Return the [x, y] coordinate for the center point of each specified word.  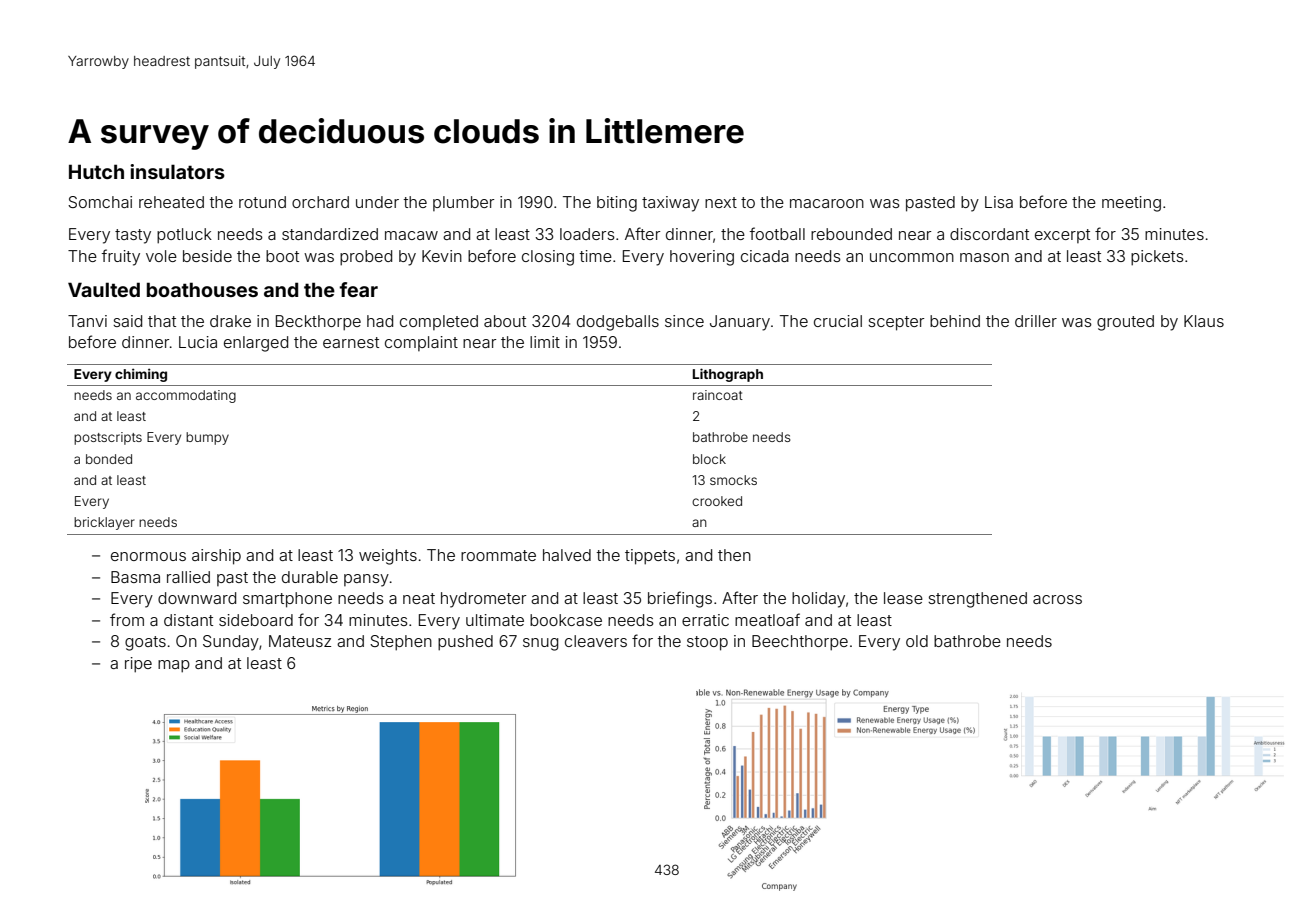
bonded [109, 459]
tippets [650, 557]
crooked [717, 501]
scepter [896, 323]
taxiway [670, 204]
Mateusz [300, 641]
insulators [177, 171]
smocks [733, 480]
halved [567, 555]
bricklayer [104, 523]
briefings [680, 599]
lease [903, 598]
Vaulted [104, 289]
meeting [1131, 204]
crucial [838, 321]
